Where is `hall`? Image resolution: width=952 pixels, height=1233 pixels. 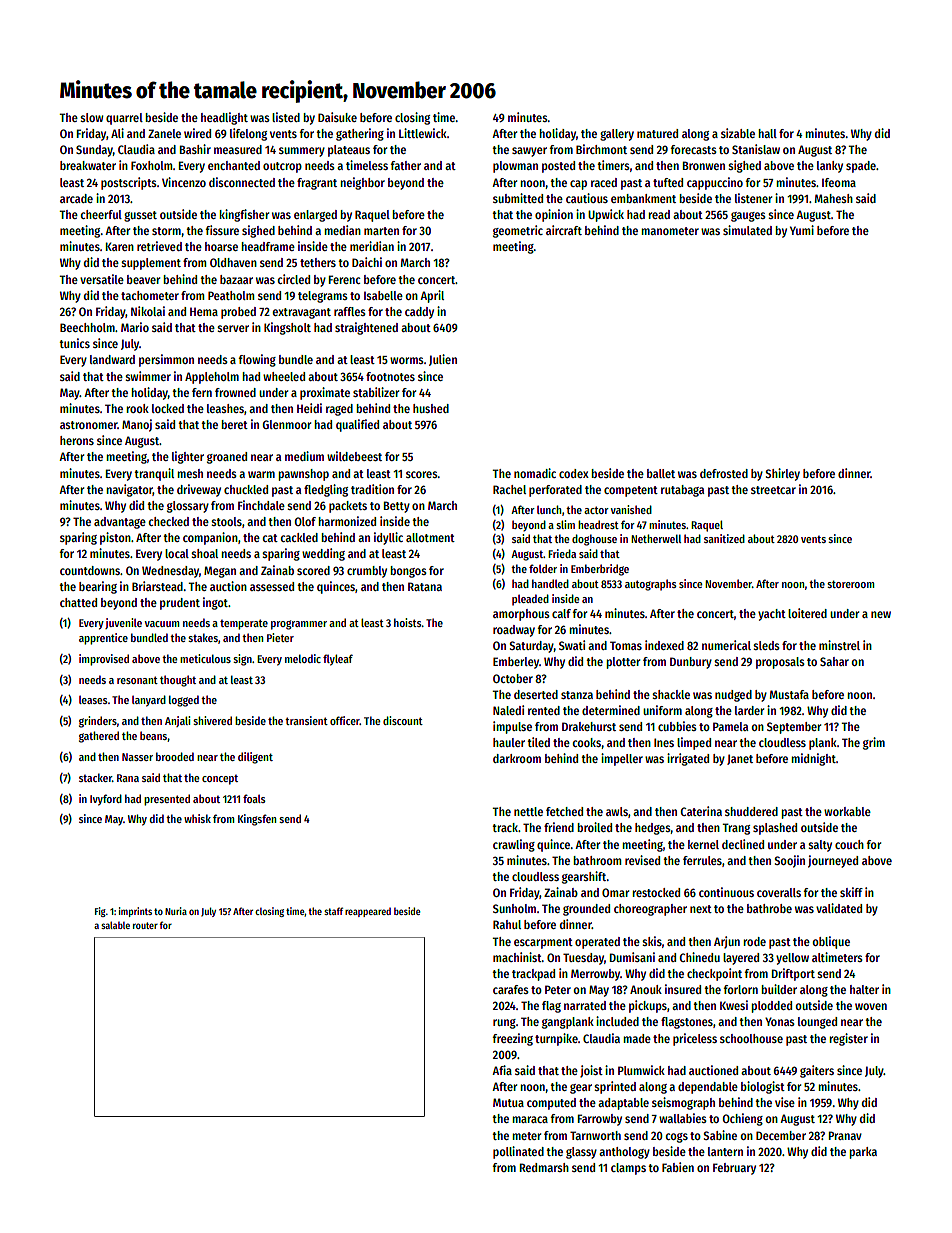 hall is located at coordinates (767, 133).
